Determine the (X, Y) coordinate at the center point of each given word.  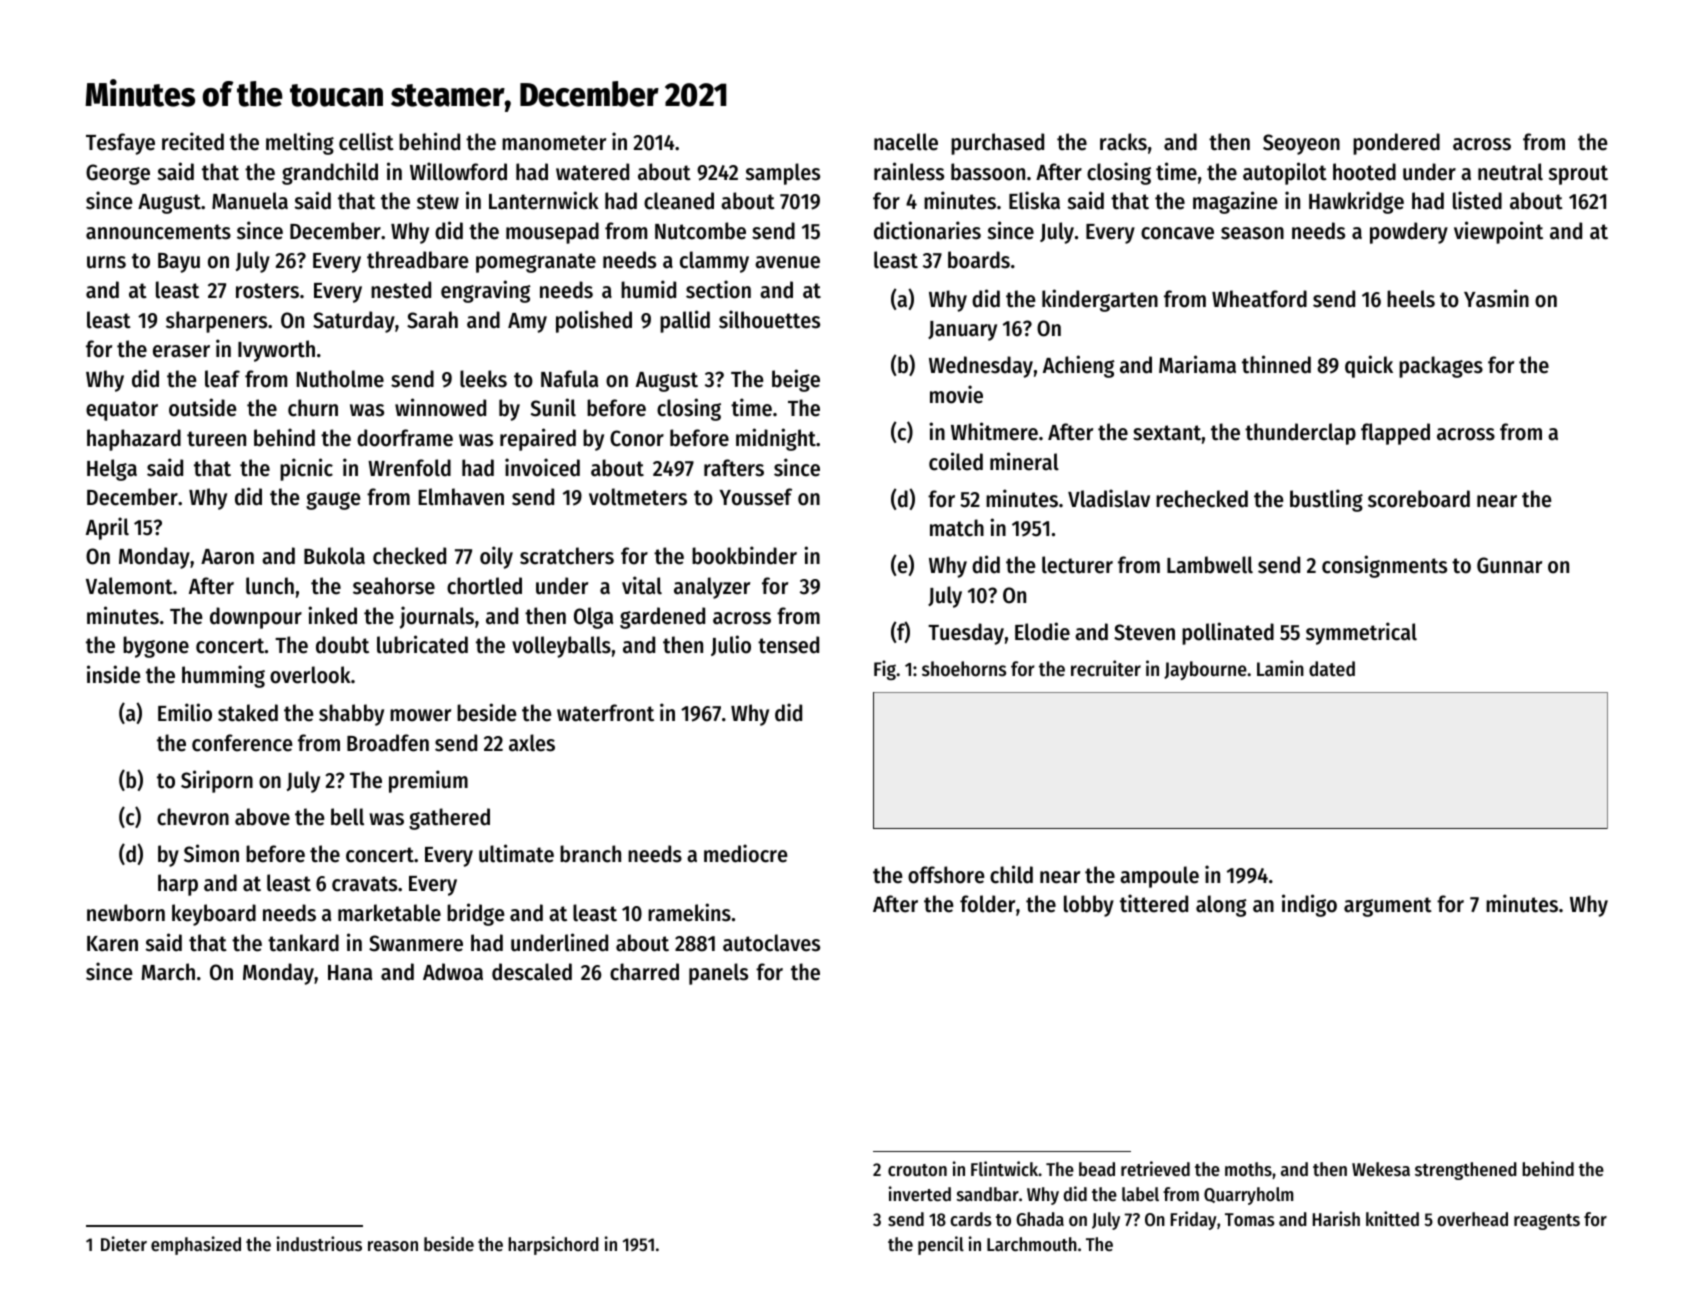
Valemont (129, 586)
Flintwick (1005, 1168)
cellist (366, 141)
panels (718, 974)
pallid (685, 321)
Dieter (124, 1243)
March (168, 972)
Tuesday (966, 634)
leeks (483, 379)
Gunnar (1509, 565)
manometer (554, 143)
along (1221, 906)
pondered (1396, 144)
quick (1369, 366)
